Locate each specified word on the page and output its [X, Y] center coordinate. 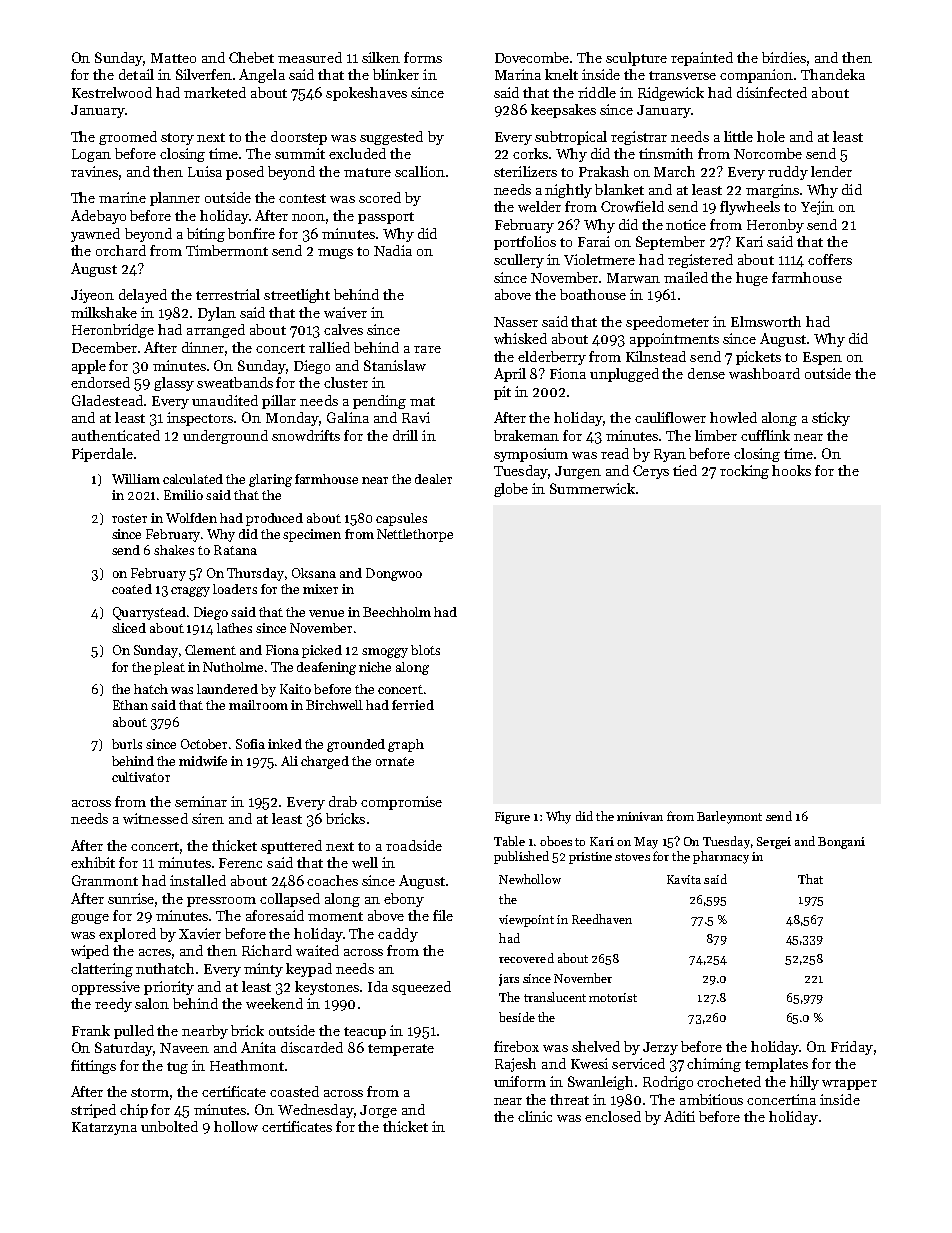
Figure [512, 818]
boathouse [593, 294]
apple [89, 367]
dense [706, 373]
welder [539, 206]
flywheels [750, 208]
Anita [258, 1047]
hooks [791, 470]
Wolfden [191, 518]
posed [245, 173]
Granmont [105, 880]
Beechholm [397, 612]
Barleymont [729, 817]
